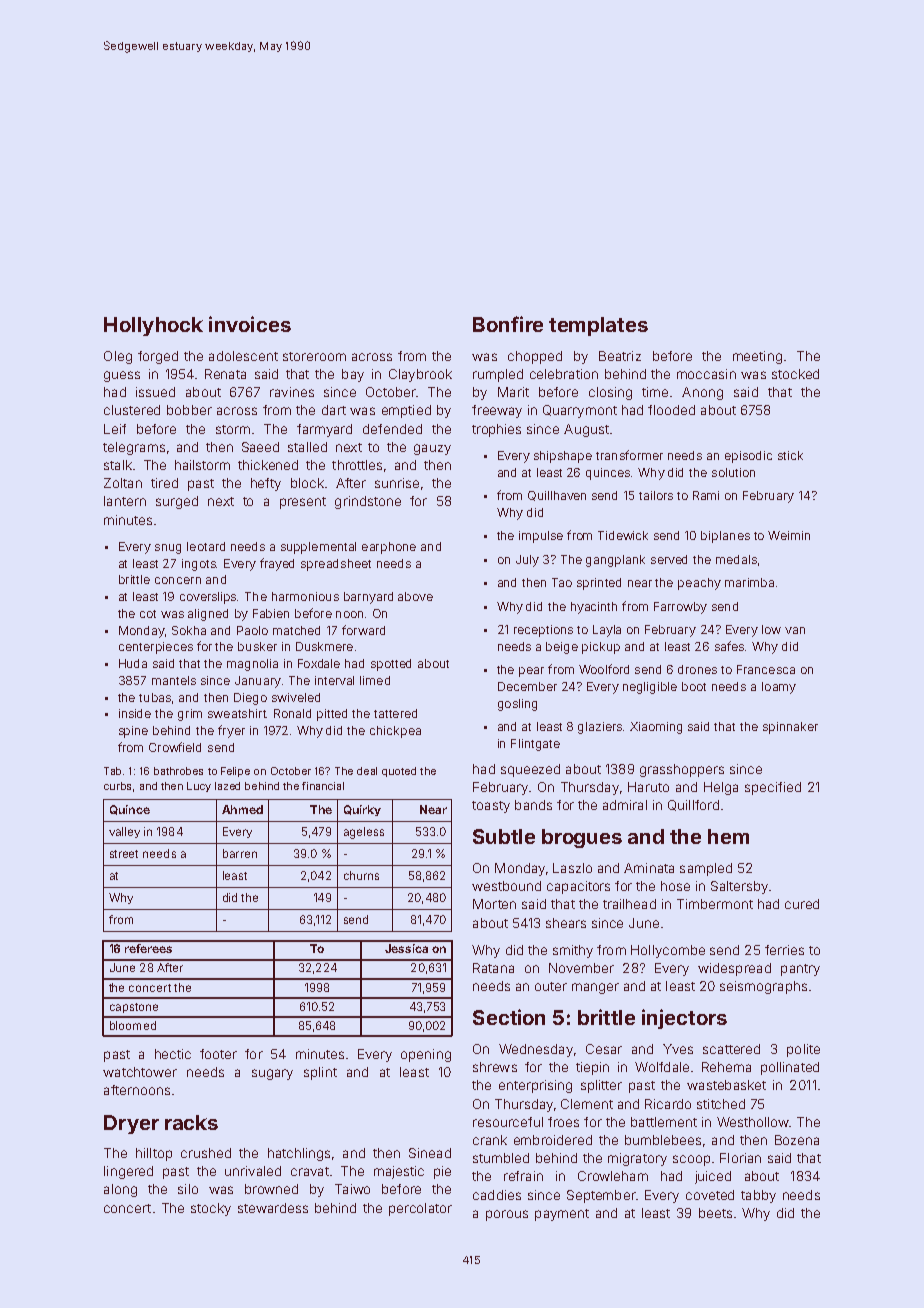 The width and height of the page is (924, 1308). I want to click on sampled, so click(706, 869).
